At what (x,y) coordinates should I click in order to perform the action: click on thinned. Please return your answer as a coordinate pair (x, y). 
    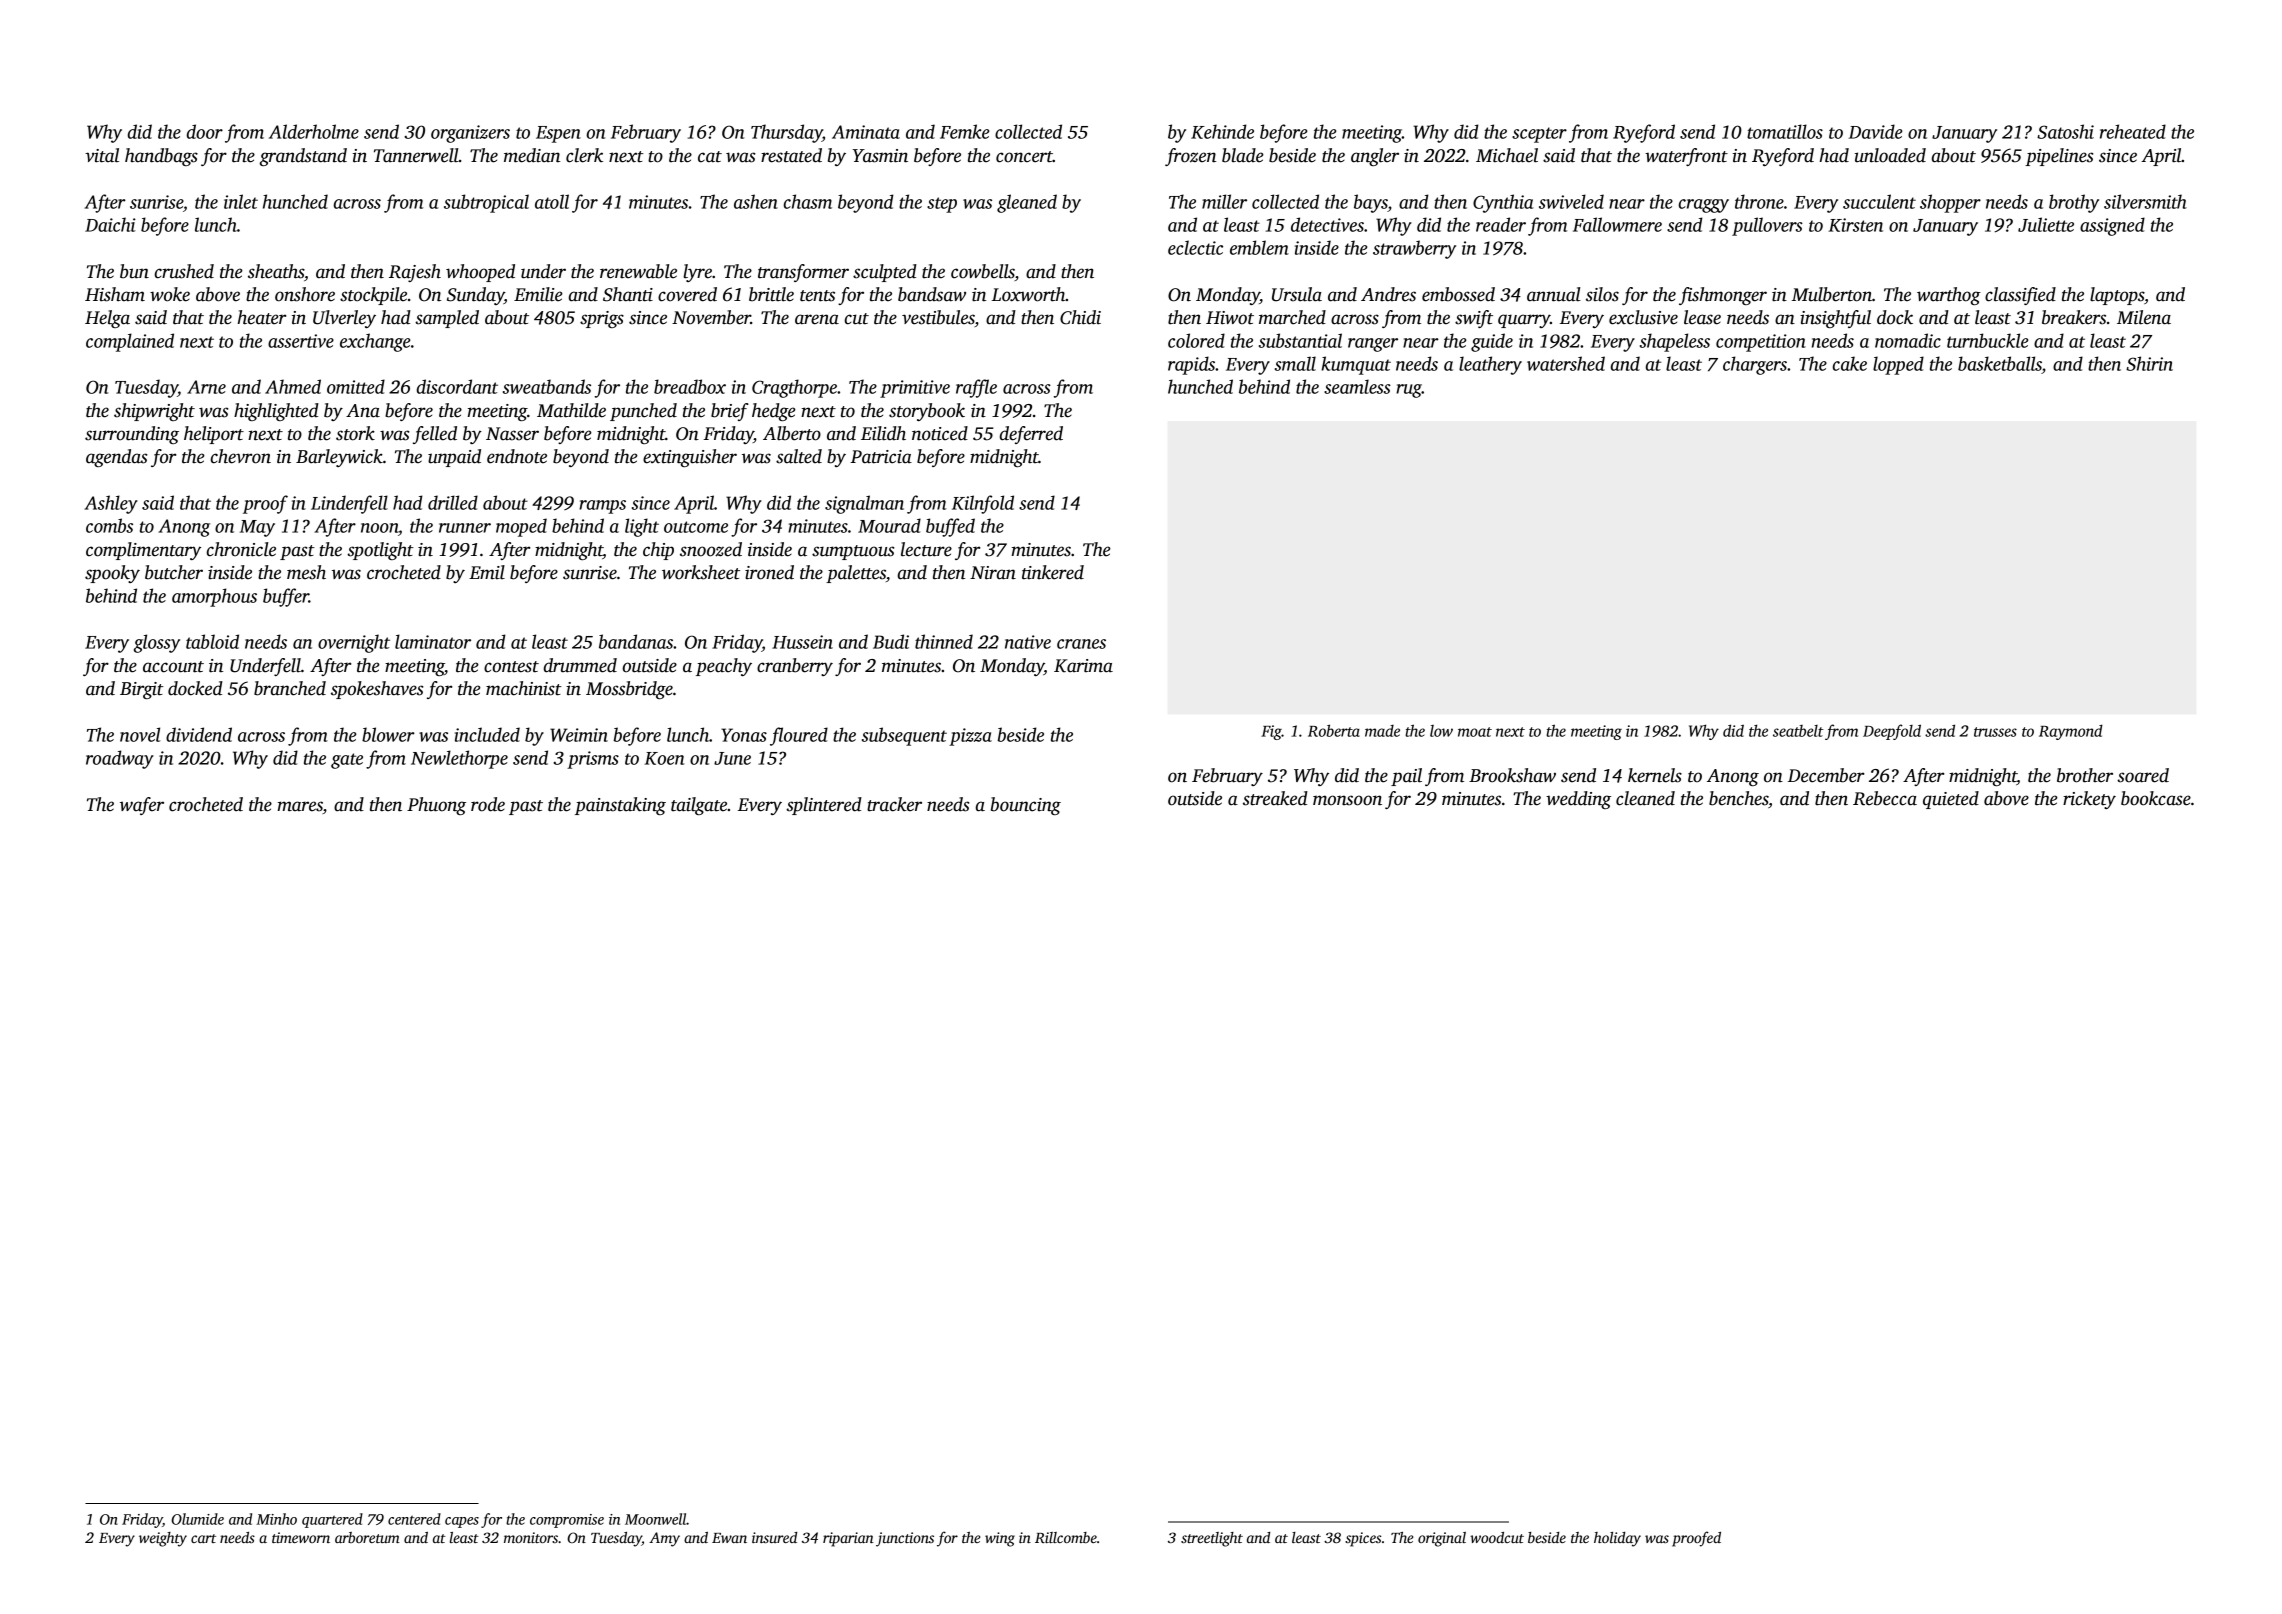
    Looking at the image, I should click on (944, 641).
